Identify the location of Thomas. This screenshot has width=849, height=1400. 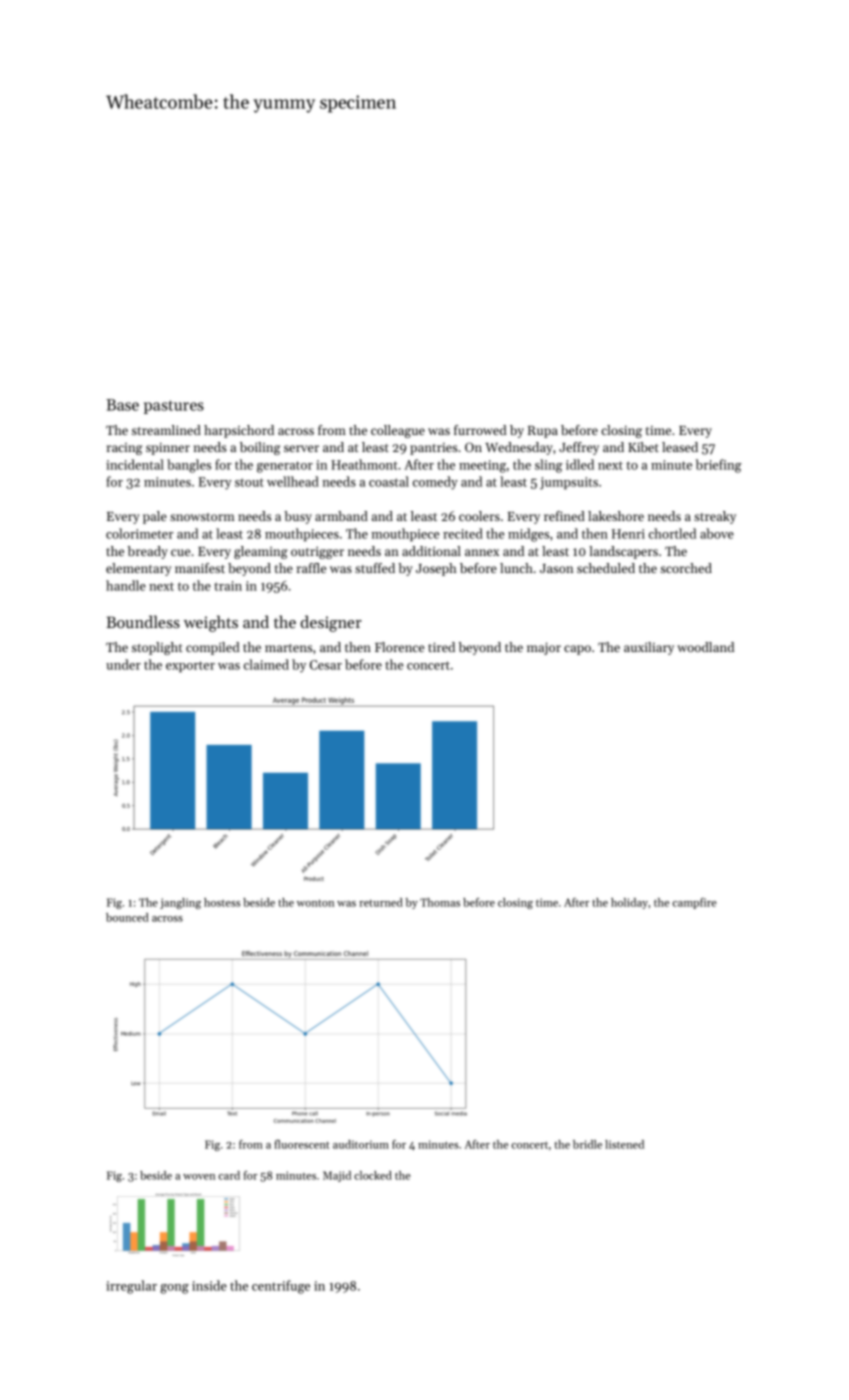
(440, 902).
